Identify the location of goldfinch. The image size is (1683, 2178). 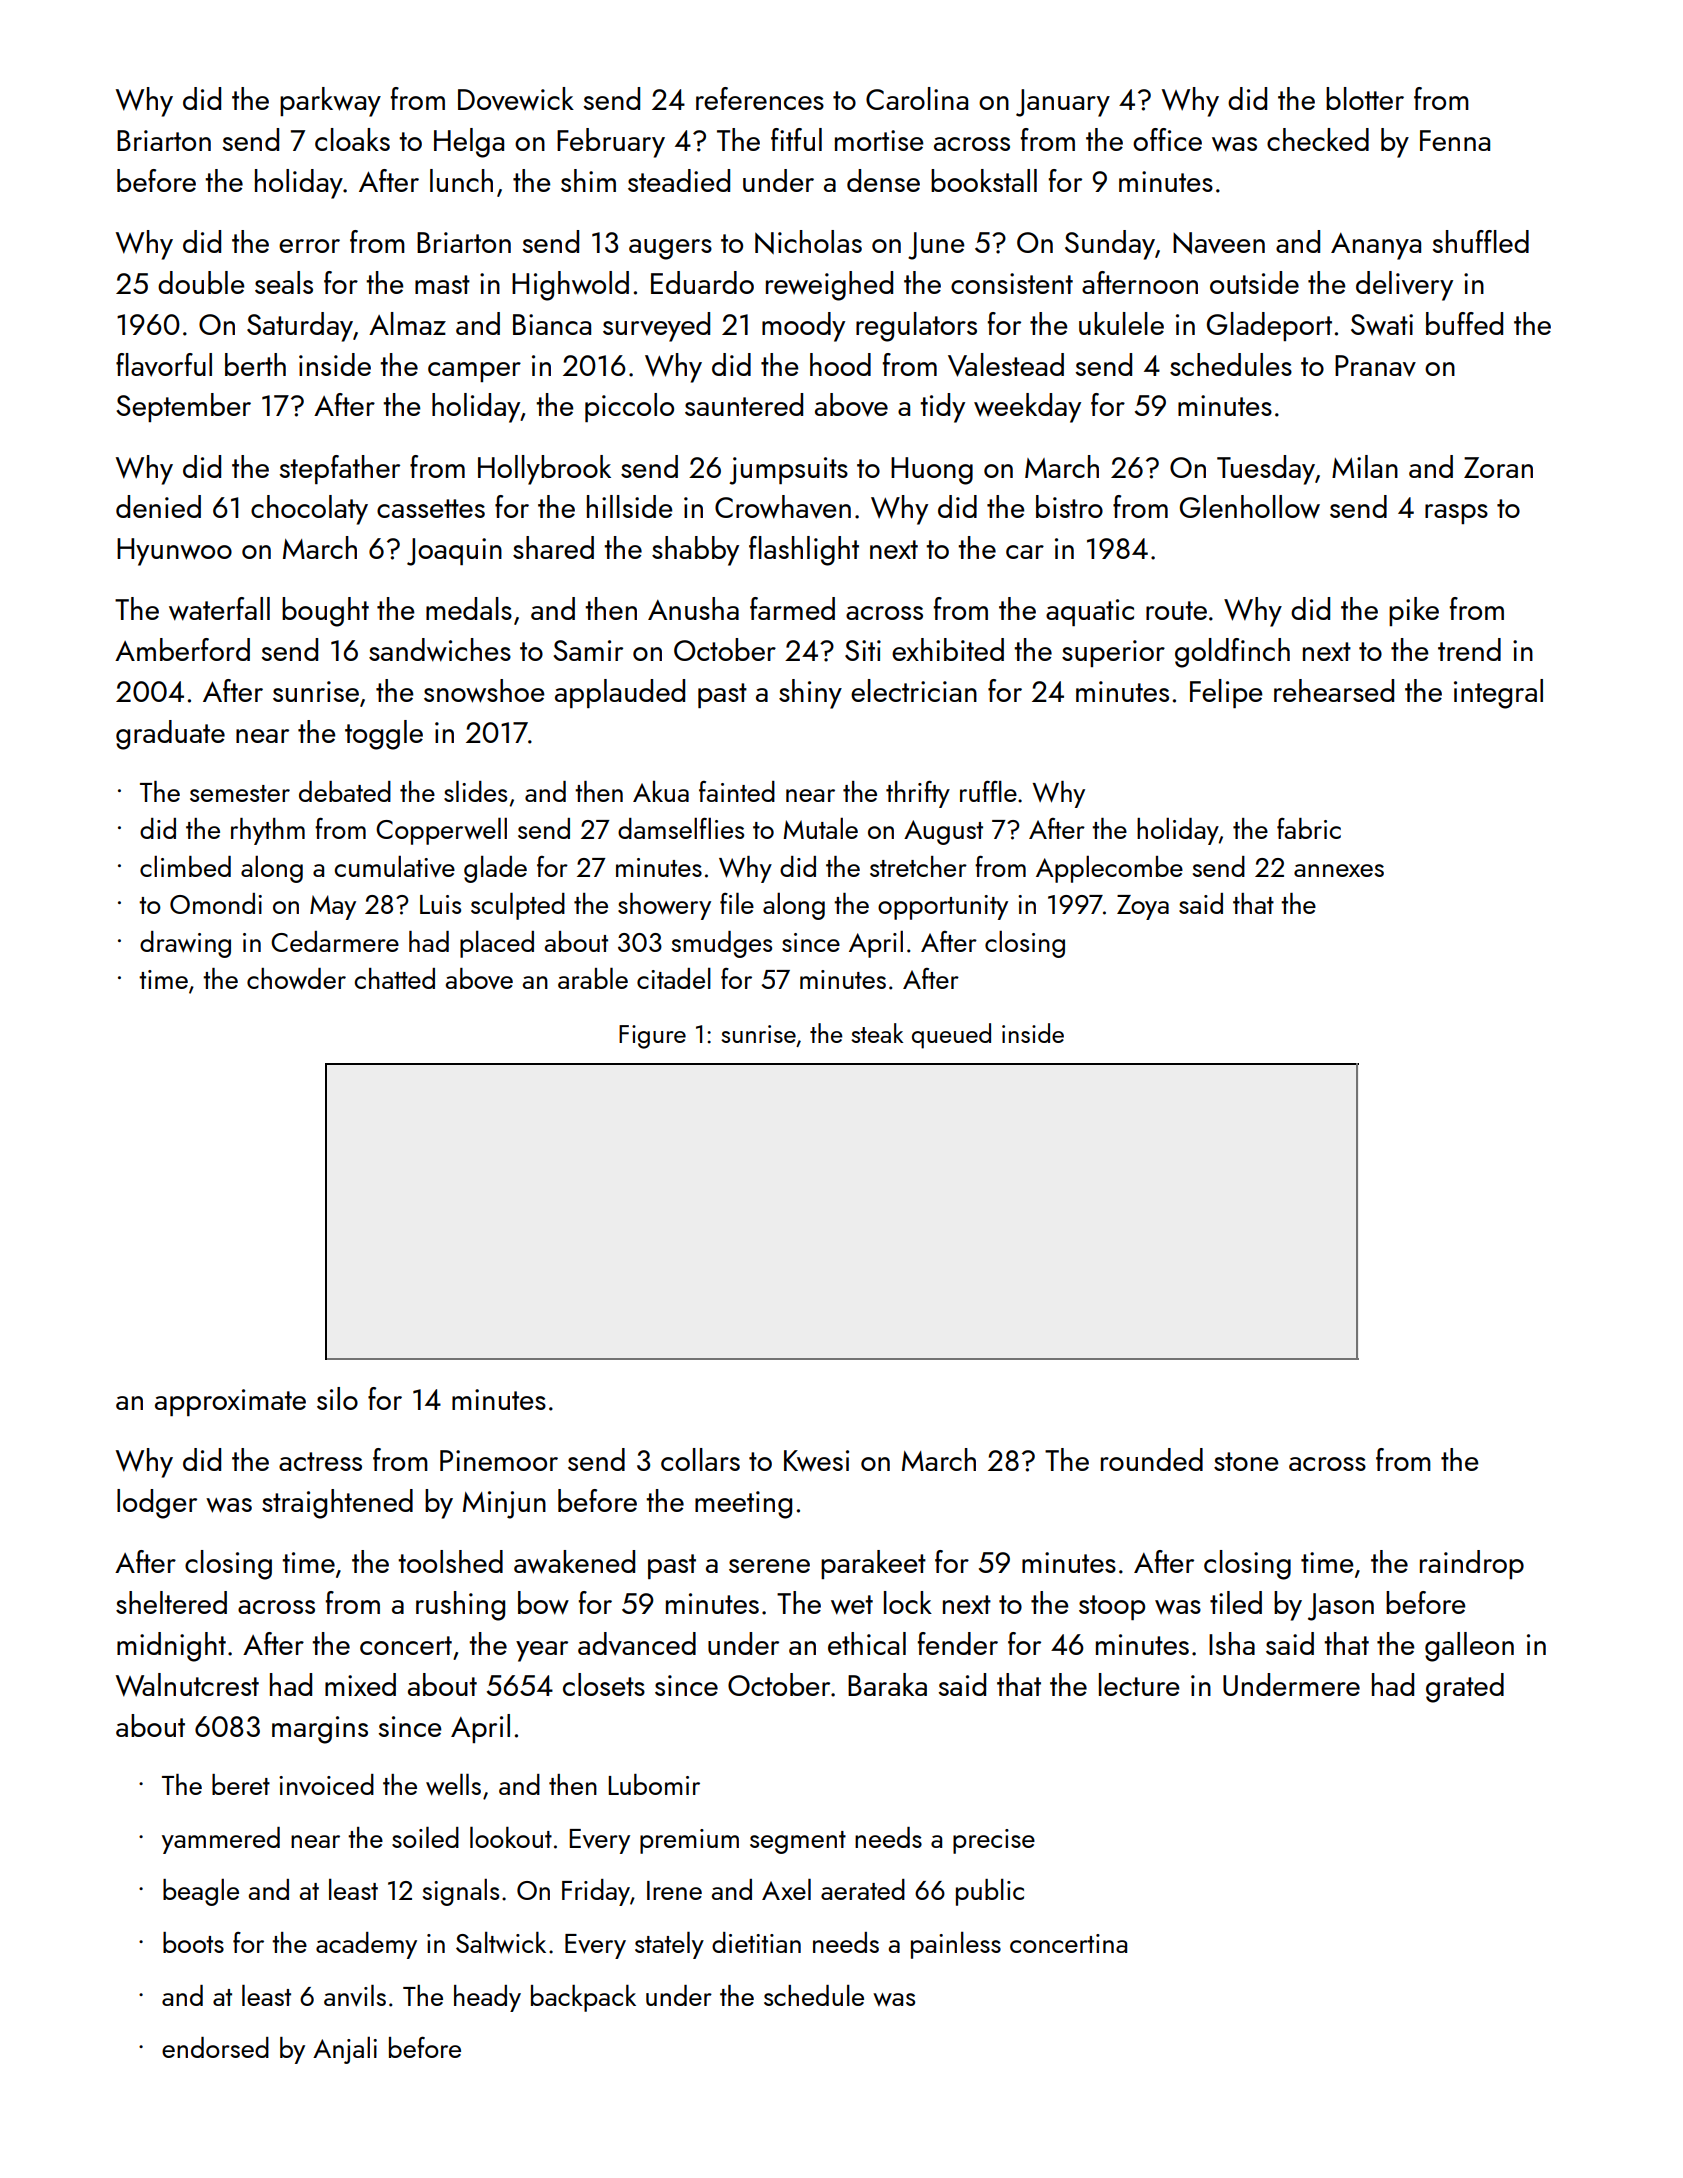
(1232, 653).
